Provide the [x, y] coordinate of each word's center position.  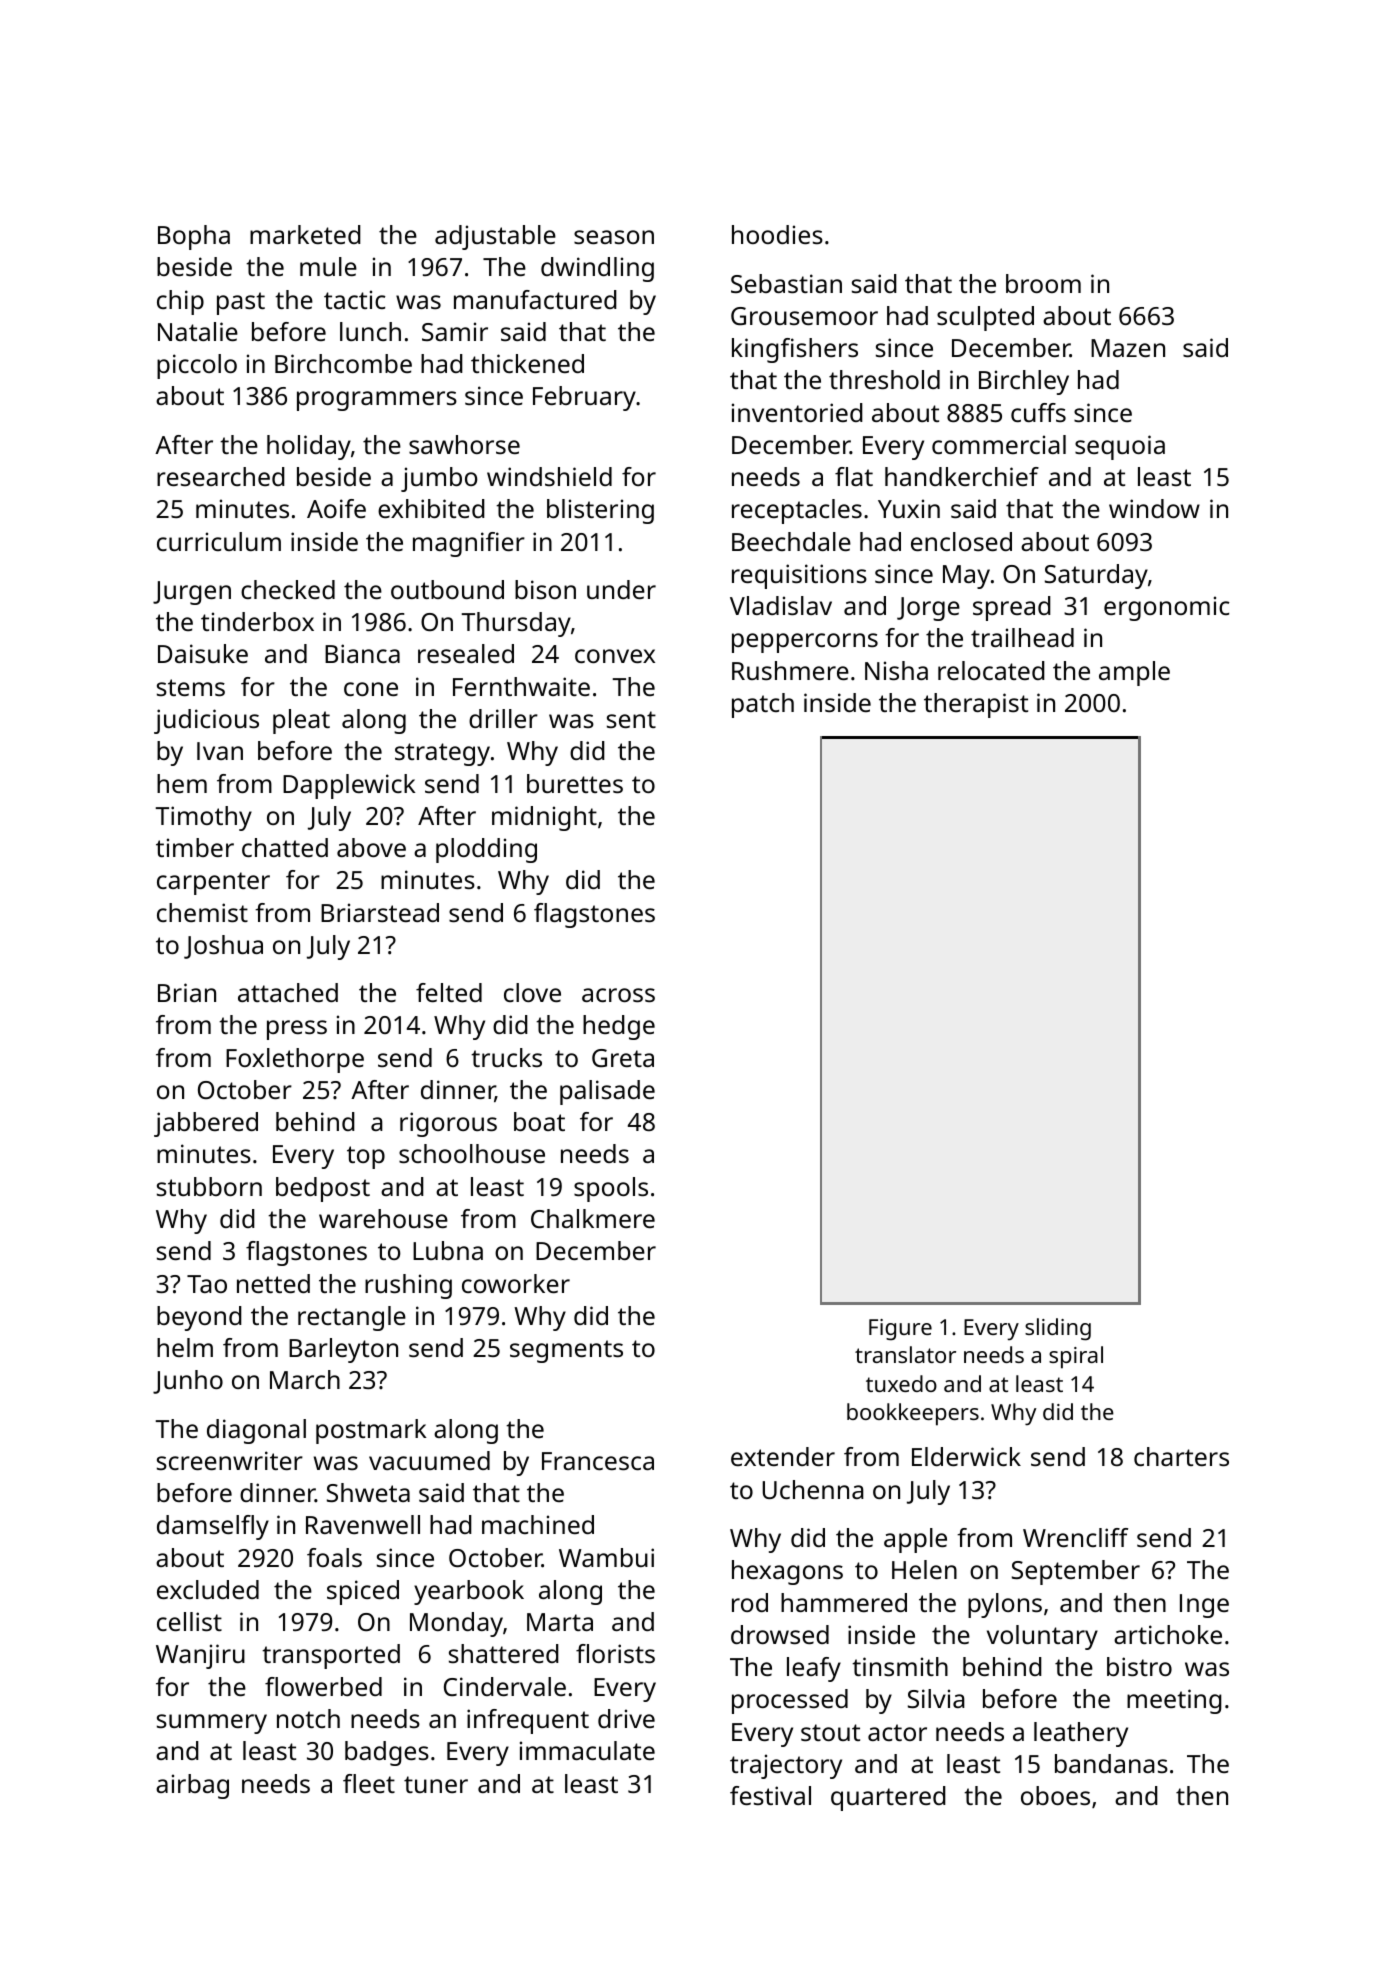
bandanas [1111, 1763]
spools [611, 1189]
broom [1043, 283]
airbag [192, 1786]
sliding [1058, 1329]
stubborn [209, 1186]
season [614, 237]
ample [1134, 673]
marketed [305, 234]
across [618, 995]
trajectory [786, 1766]
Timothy [203, 818]
